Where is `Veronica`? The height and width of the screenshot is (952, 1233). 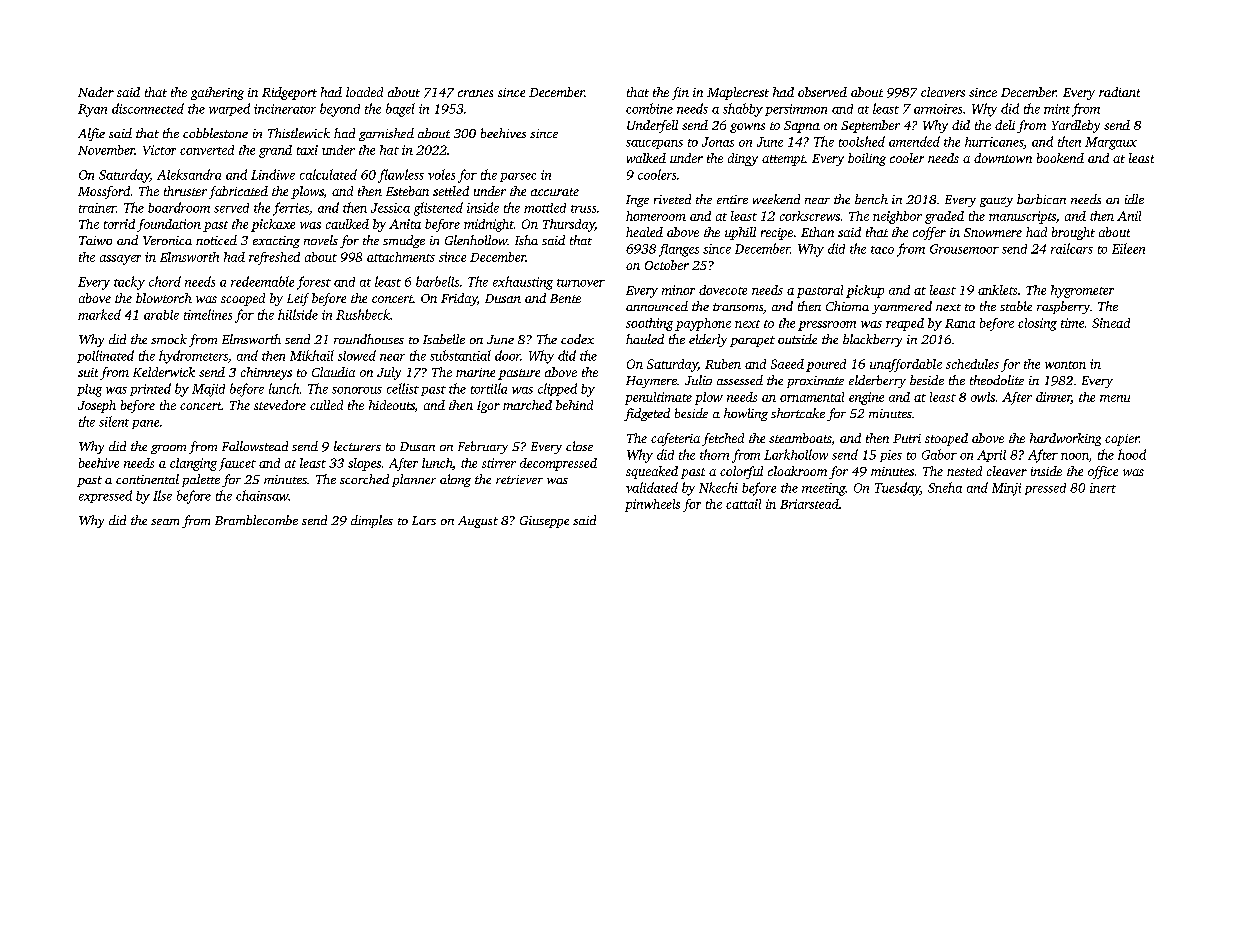 Veronica is located at coordinates (167, 240).
